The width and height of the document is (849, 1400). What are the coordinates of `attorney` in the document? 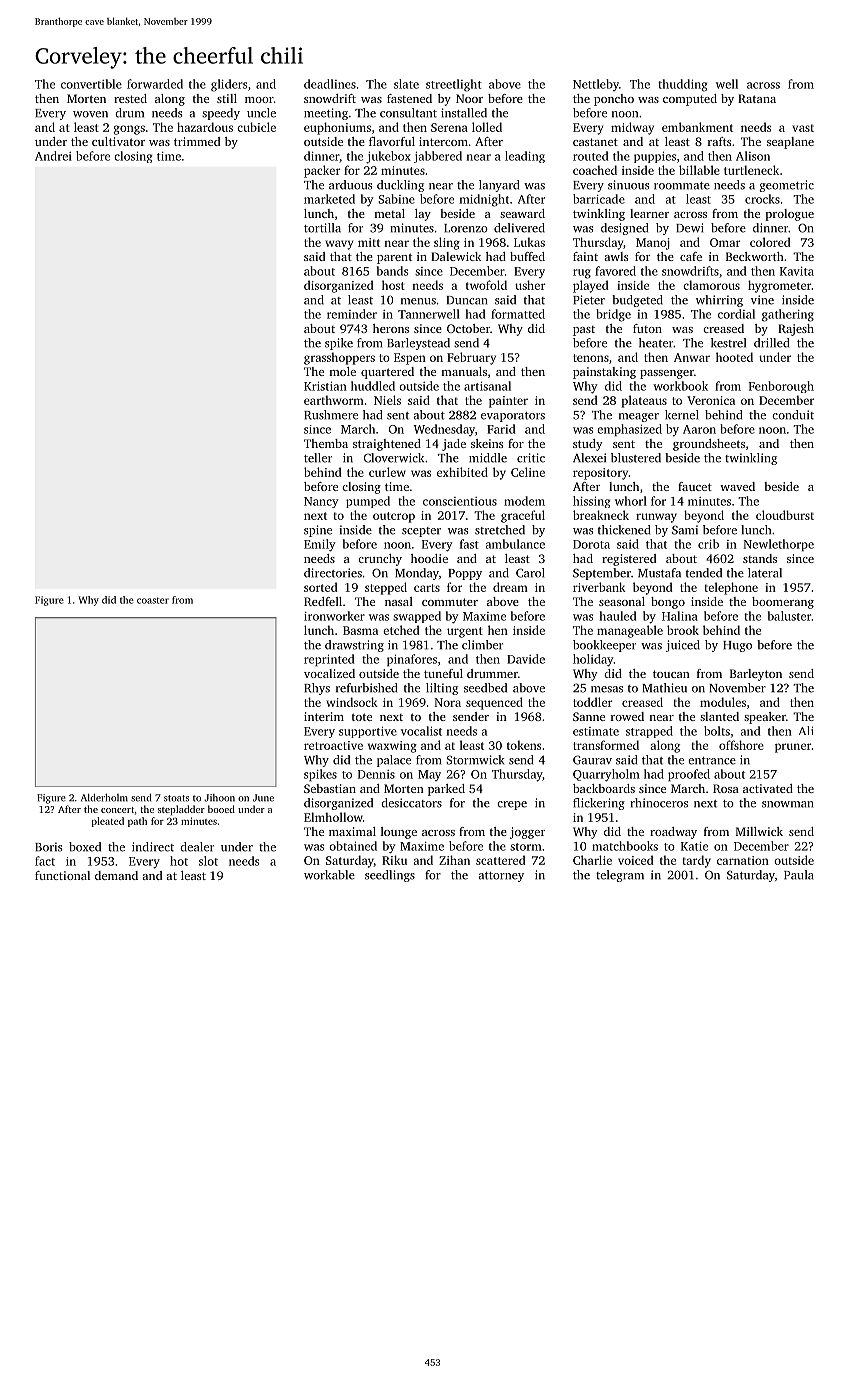 It's located at (501, 877).
